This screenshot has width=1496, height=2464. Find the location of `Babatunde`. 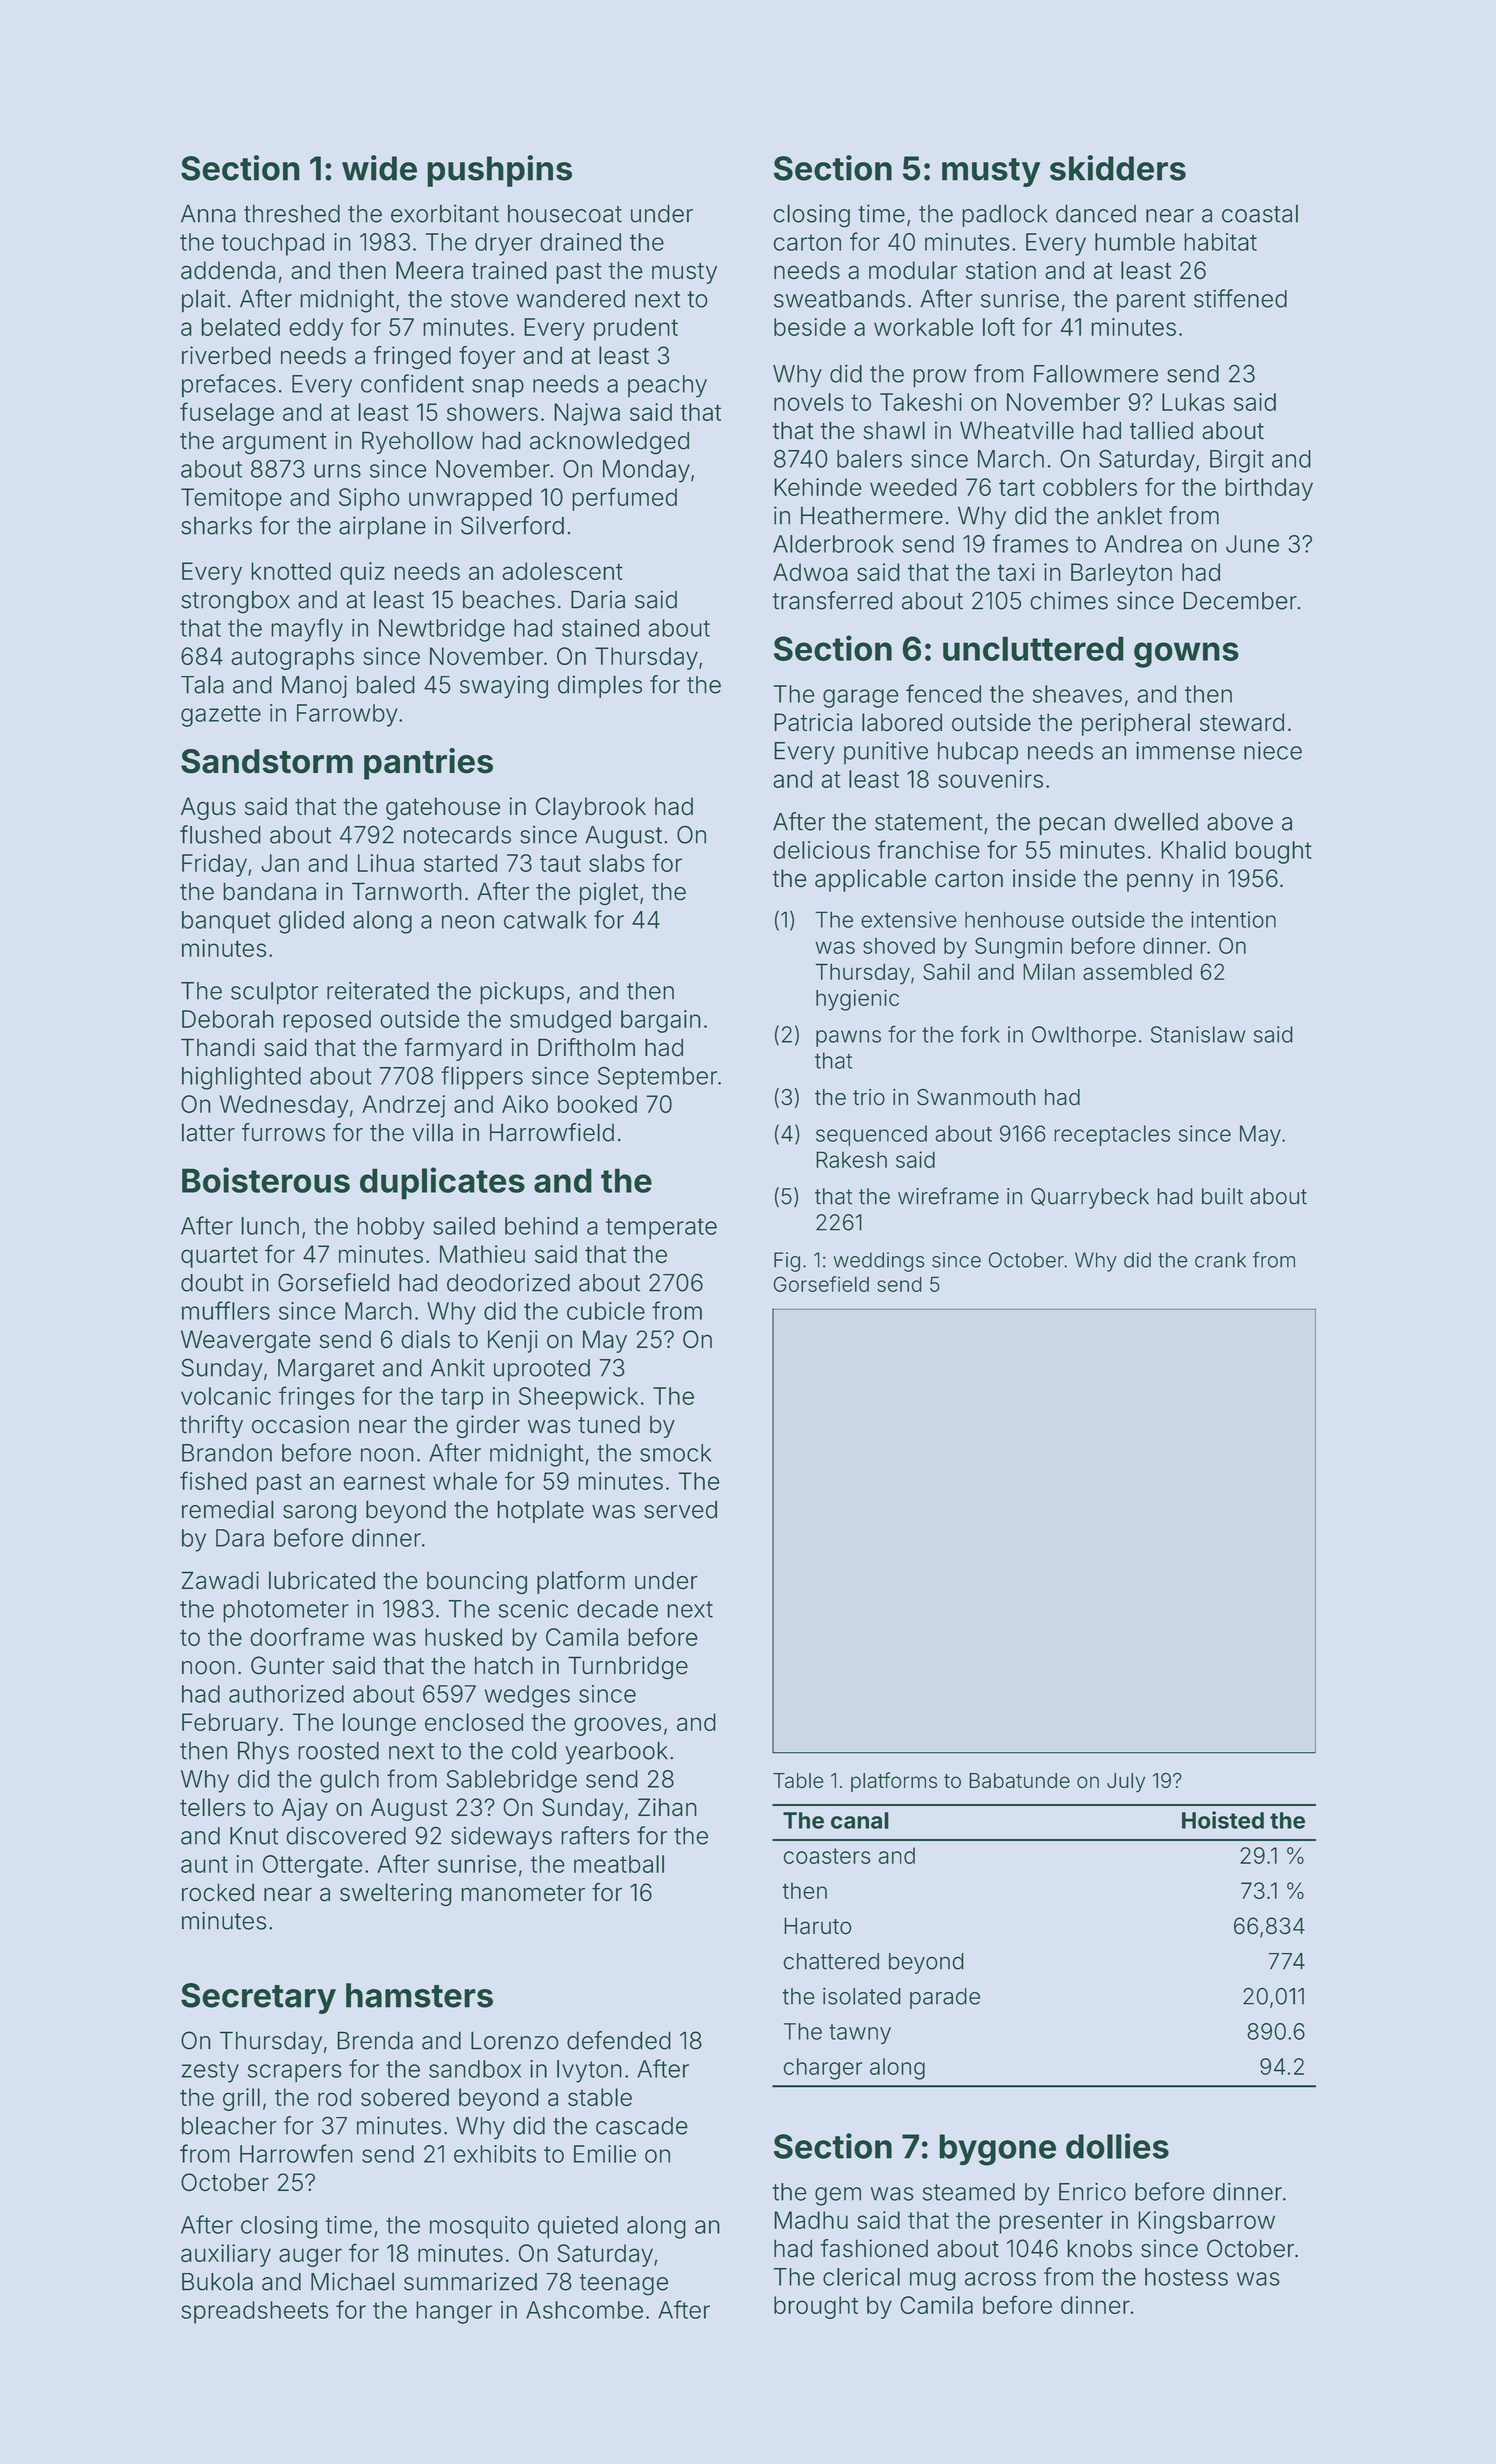

Babatunde is located at coordinates (1019, 1781).
